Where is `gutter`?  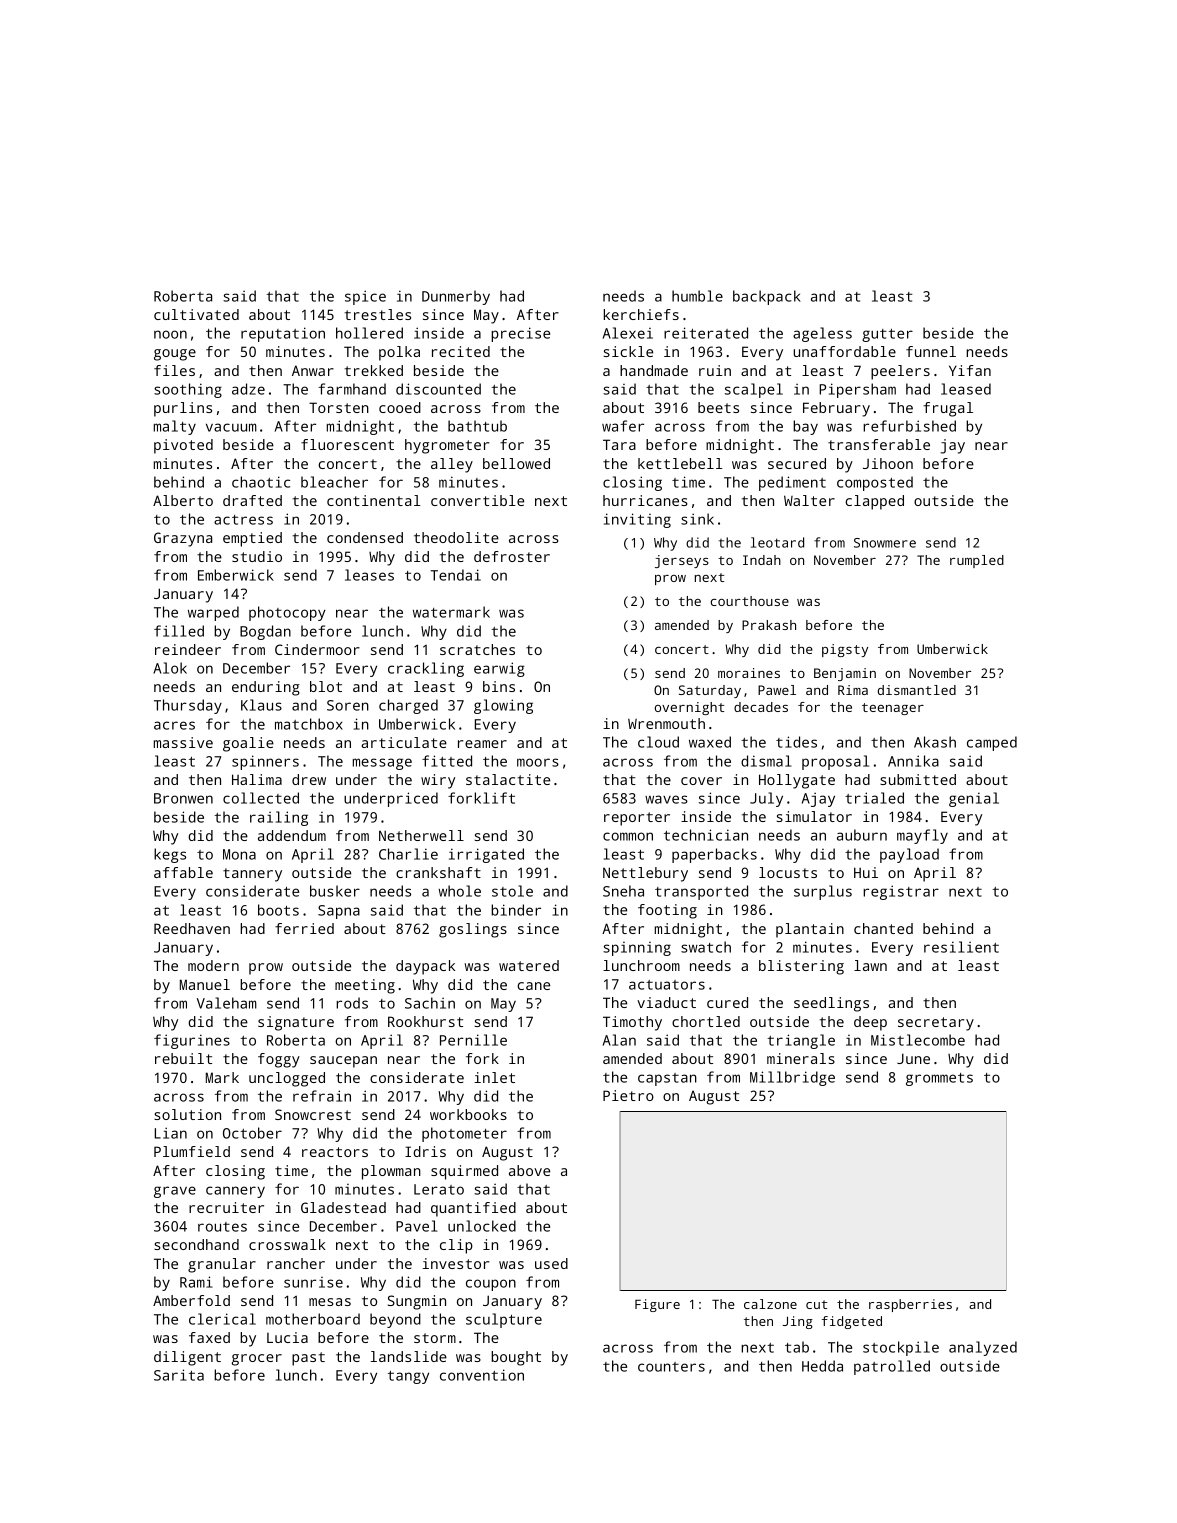 gutter is located at coordinates (887, 335).
